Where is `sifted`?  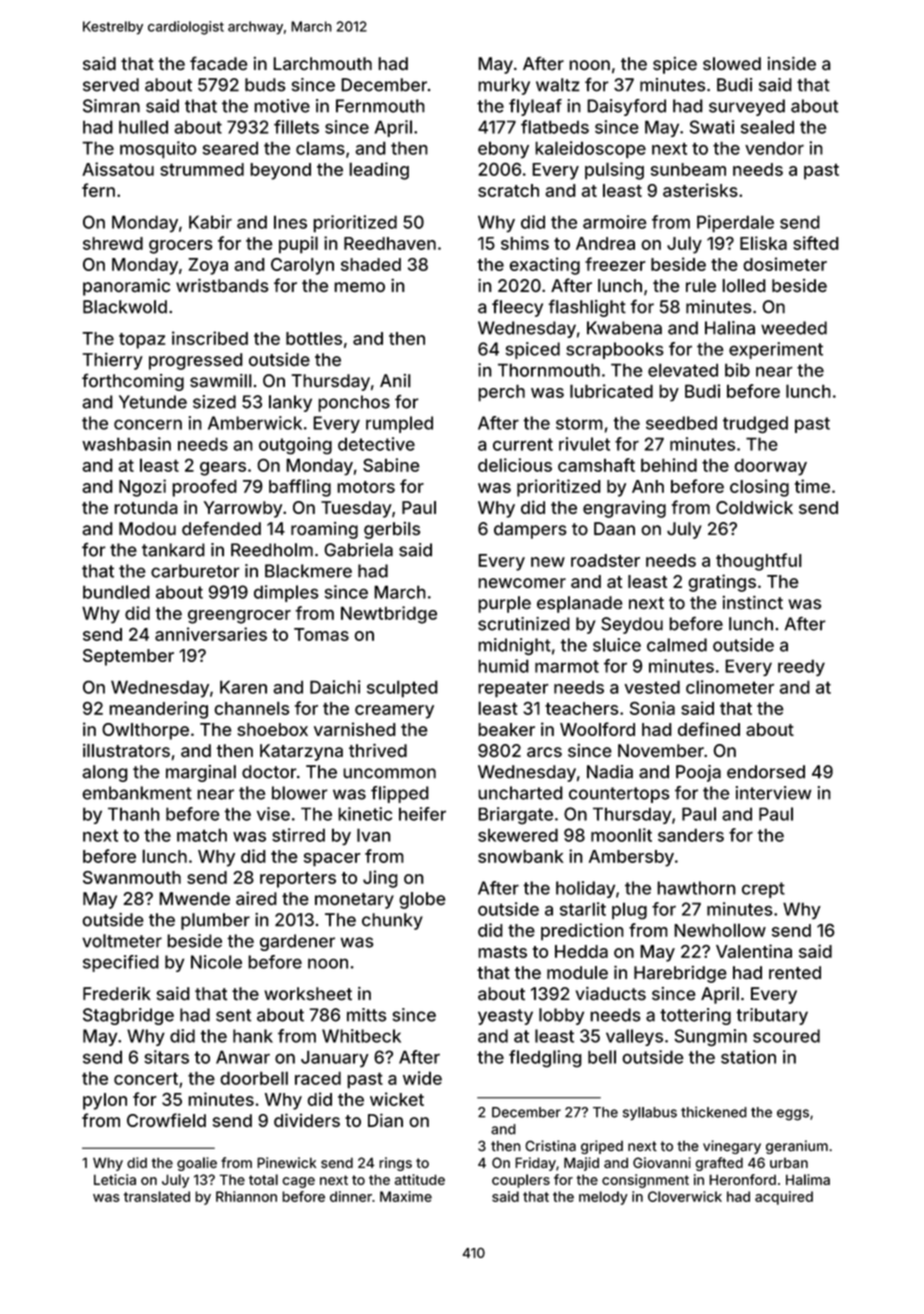
sifted is located at coordinates (816, 243).
